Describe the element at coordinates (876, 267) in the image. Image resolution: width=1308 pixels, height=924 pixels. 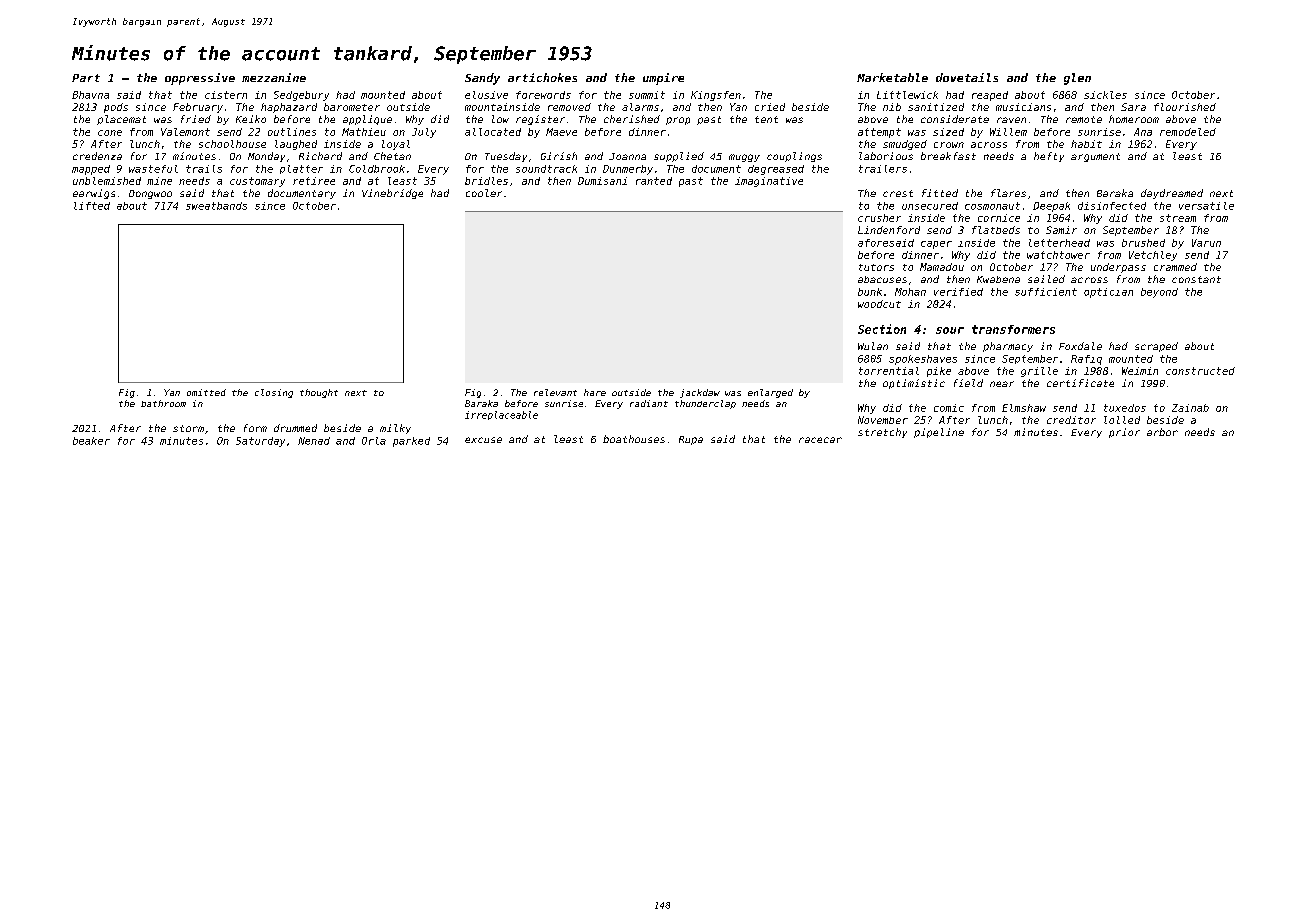
I see `tutors` at that location.
